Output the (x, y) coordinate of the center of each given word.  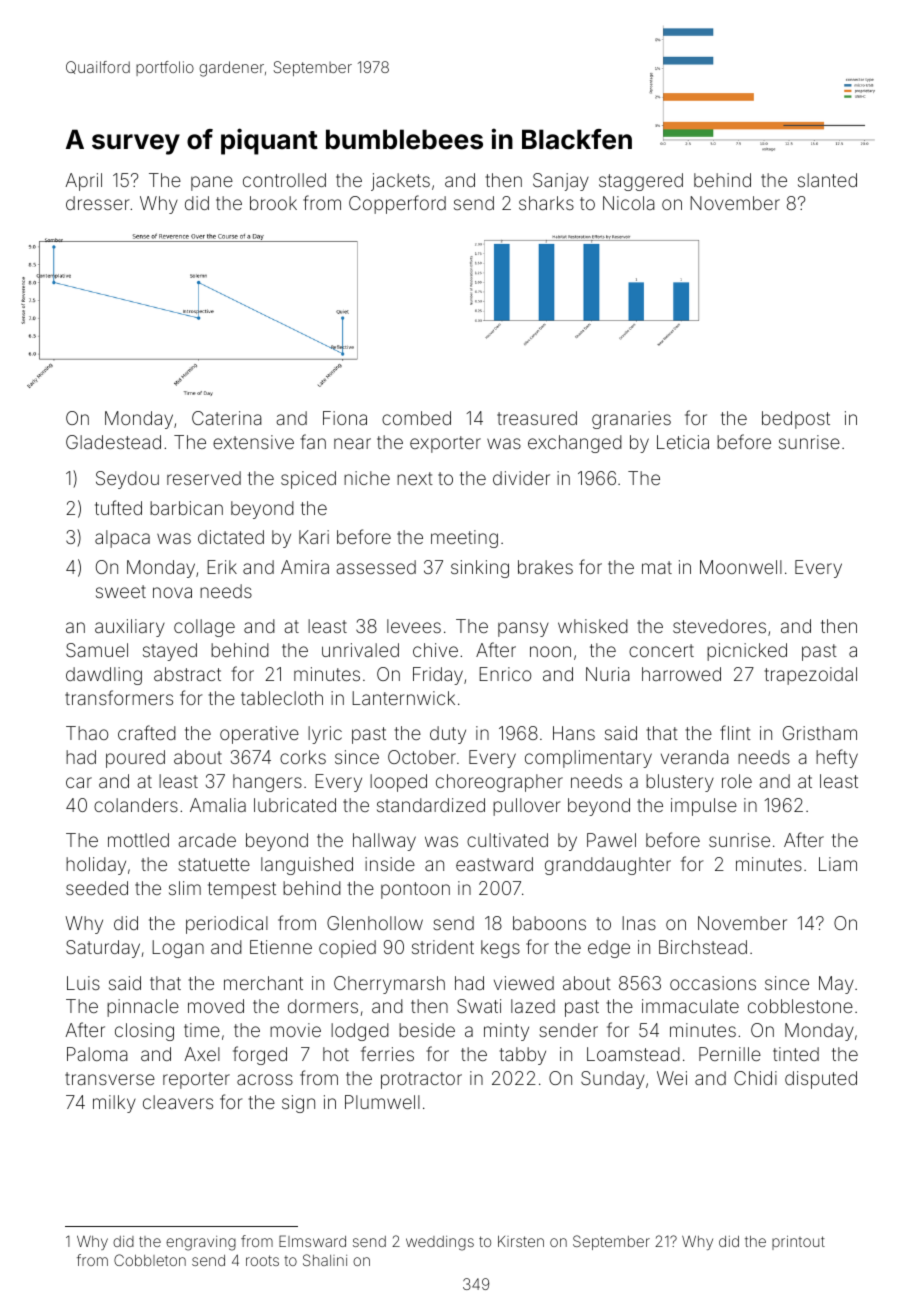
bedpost (796, 420)
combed (416, 418)
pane (212, 183)
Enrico (505, 674)
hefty (837, 758)
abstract (187, 674)
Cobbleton (150, 1260)
